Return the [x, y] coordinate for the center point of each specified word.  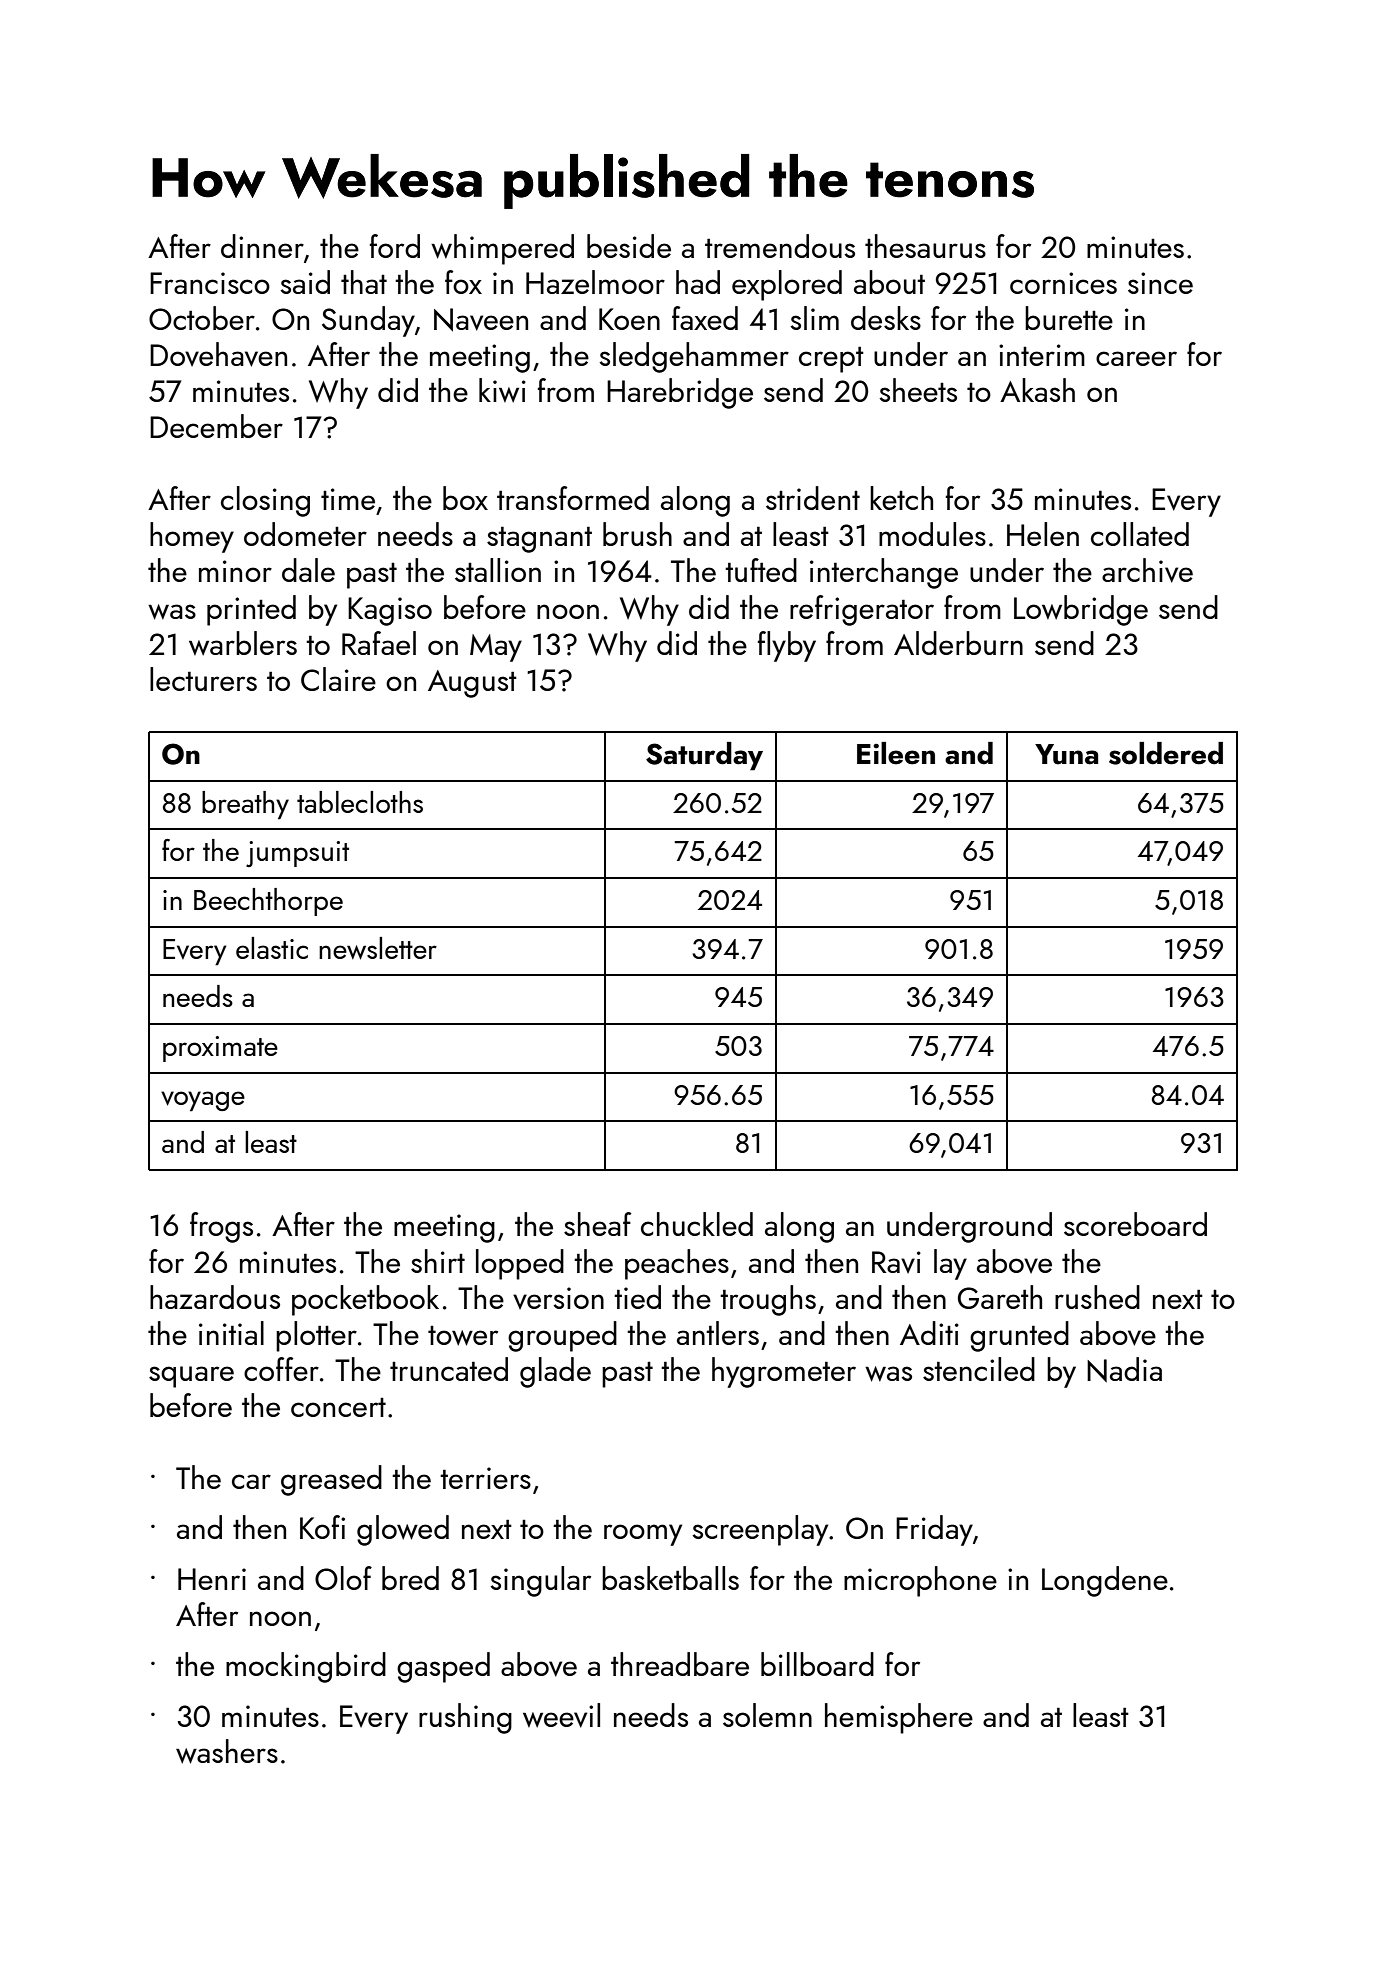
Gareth [1000, 1297]
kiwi [502, 390]
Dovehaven [218, 354]
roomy [643, 1535]
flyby [787, 646]
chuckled [697, 1224]
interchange [884, 573]
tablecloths [360, 802]
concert [338, 1407]
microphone [920, 1581]
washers [227, 1751]
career [1136, 358]
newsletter [378, 948]
